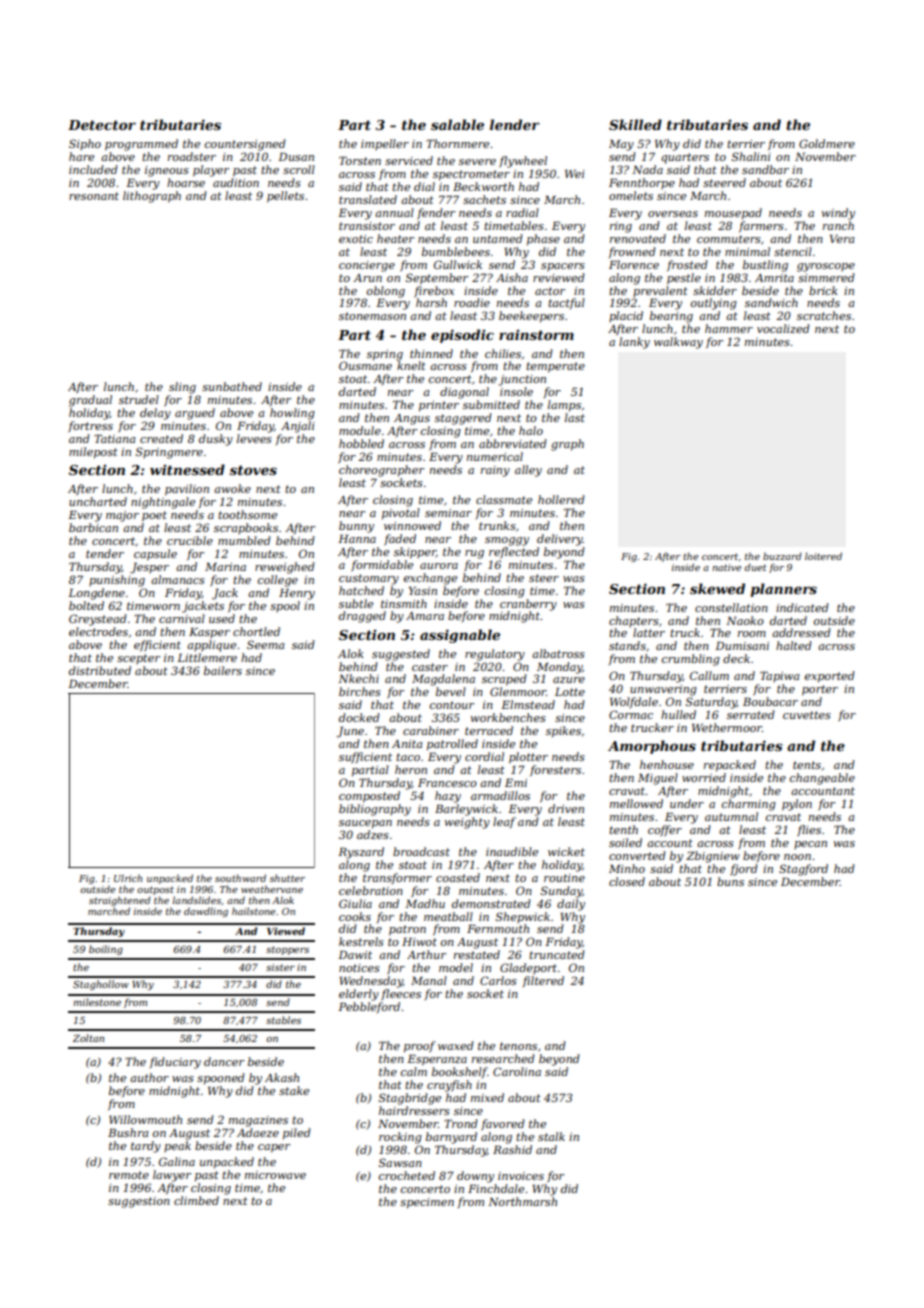 Image resolution: width=924 pixels, height=1308 pixels. Describe the element at coordinates (102, 125) in the screenshot. I see `Detector` at that location.
